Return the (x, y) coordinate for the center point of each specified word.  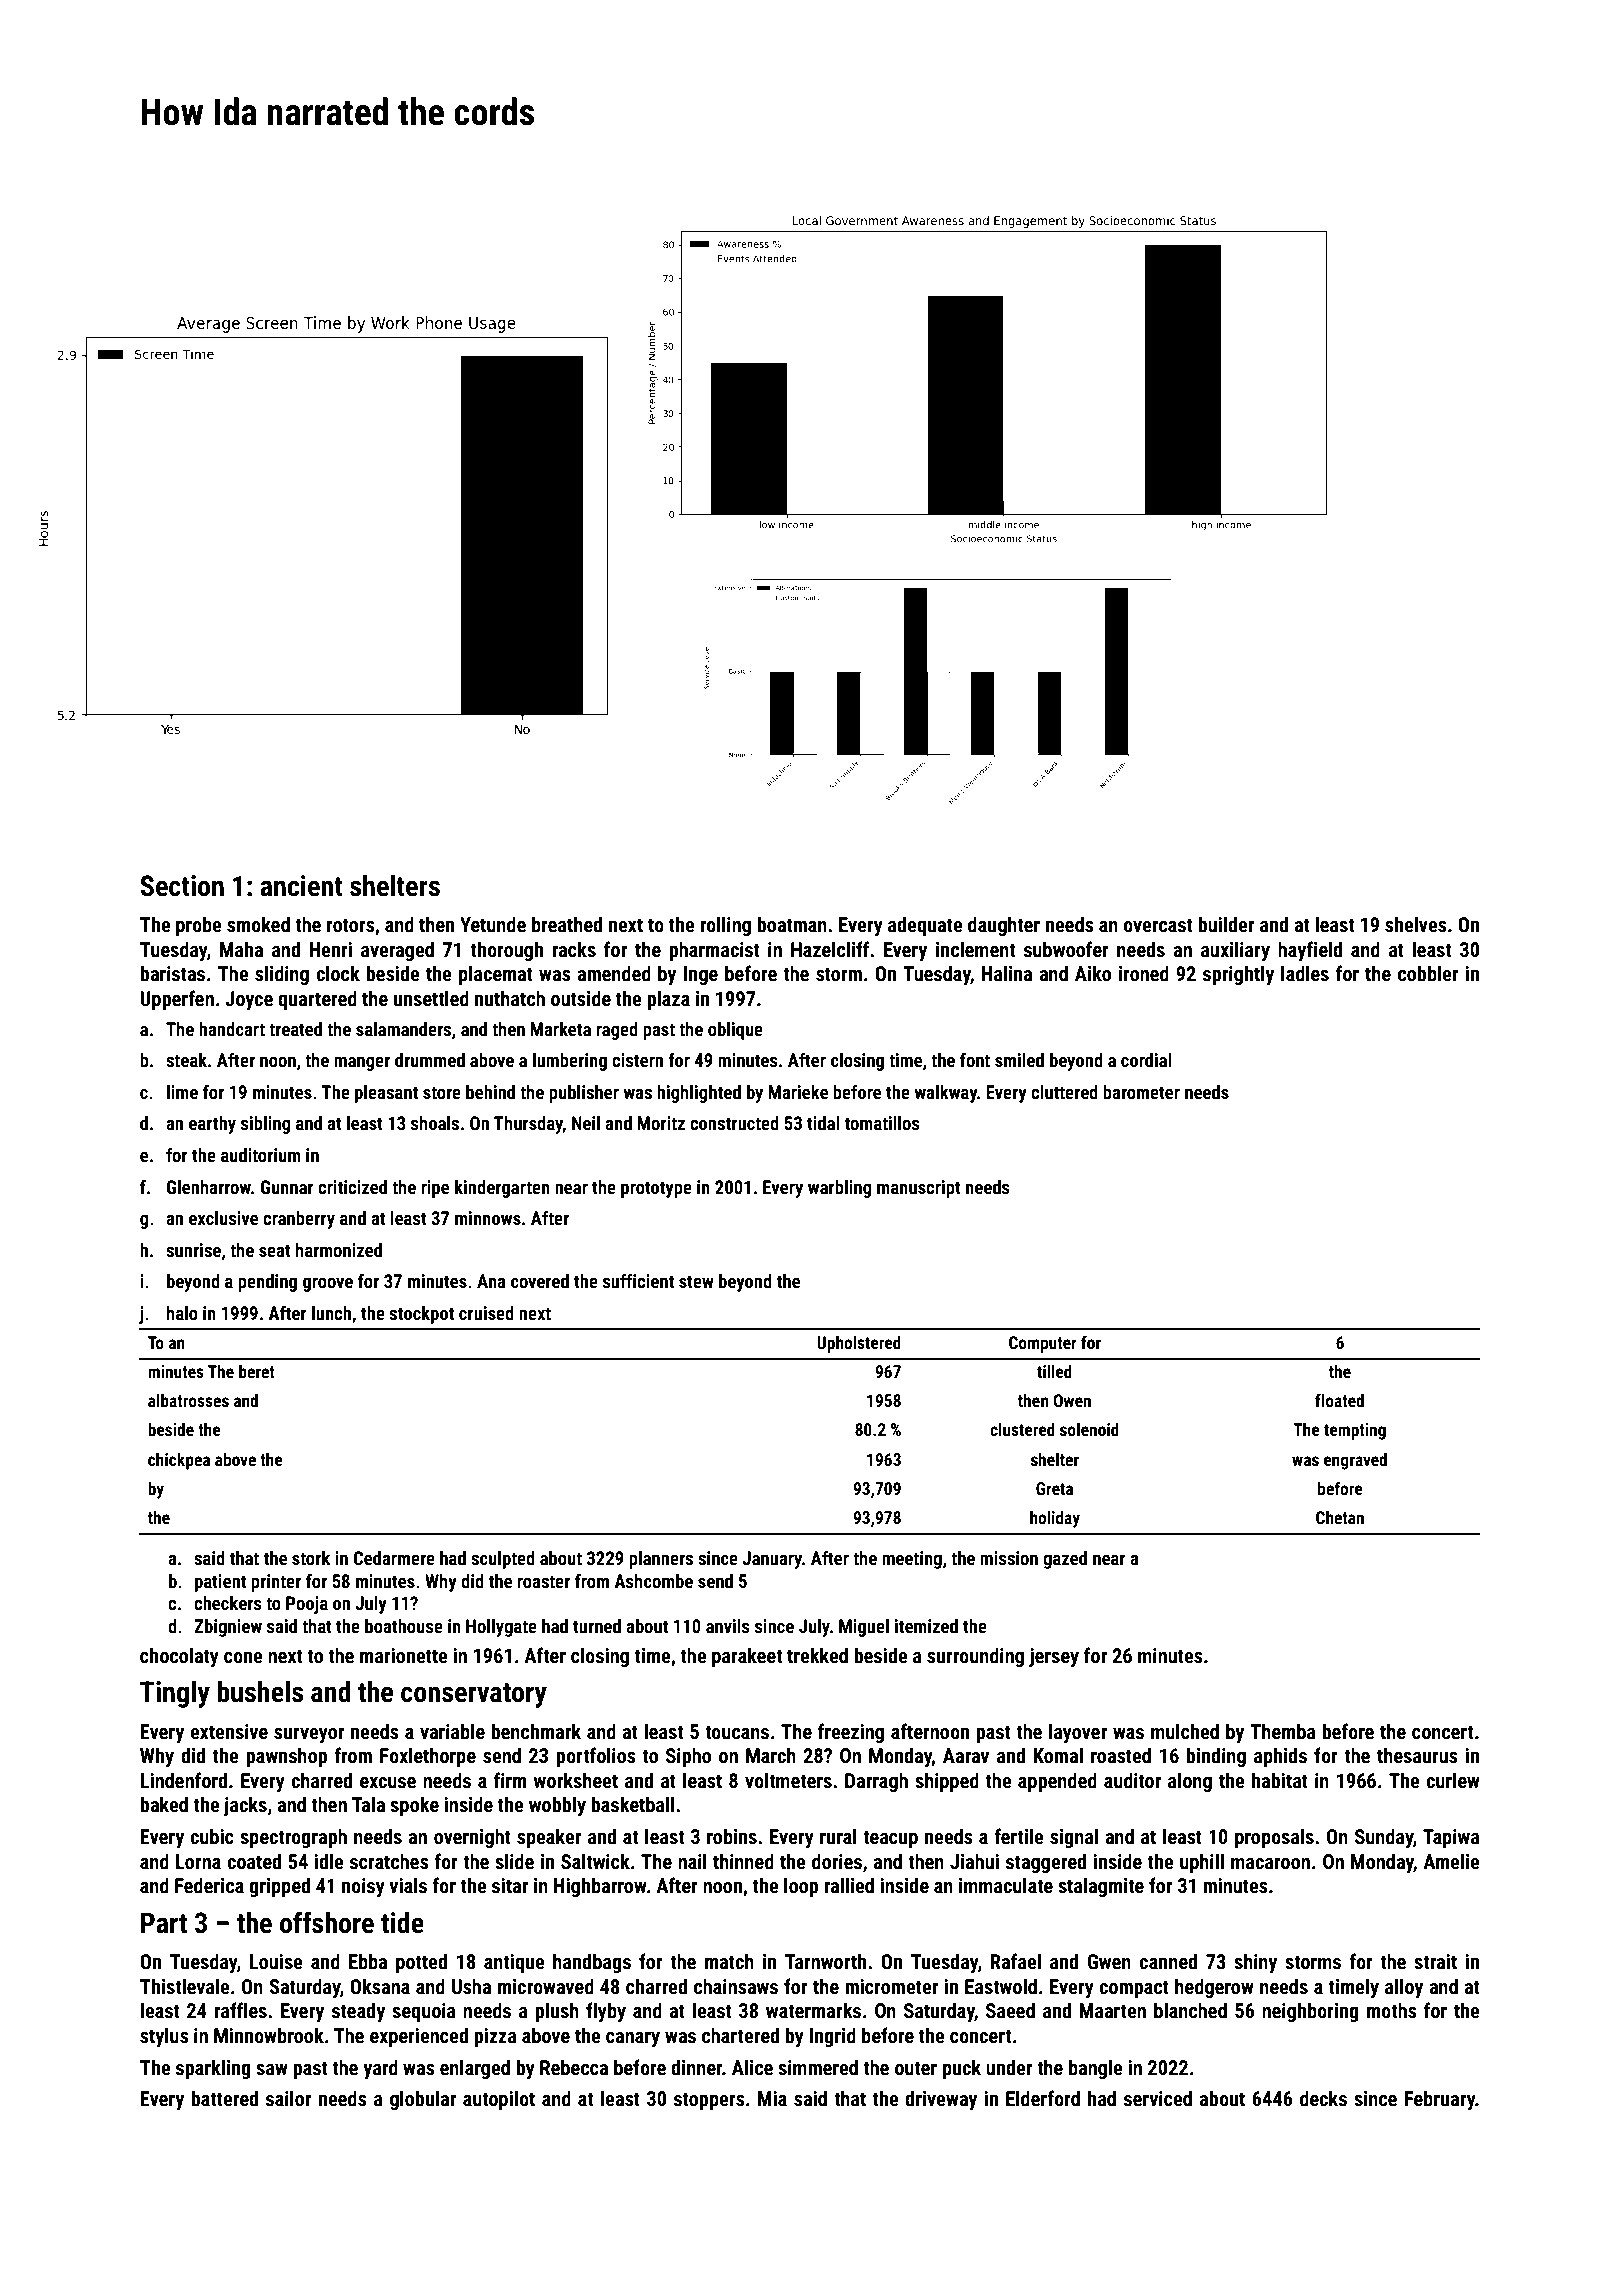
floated (1339, 1400)
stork (311, 1558)
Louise (276, 1961)
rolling (725, 926)
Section (182, 886)
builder (1226, 924)
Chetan (1340, 1517)
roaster (543, 1581)
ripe (435, 1189)
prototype (656, 1189)
